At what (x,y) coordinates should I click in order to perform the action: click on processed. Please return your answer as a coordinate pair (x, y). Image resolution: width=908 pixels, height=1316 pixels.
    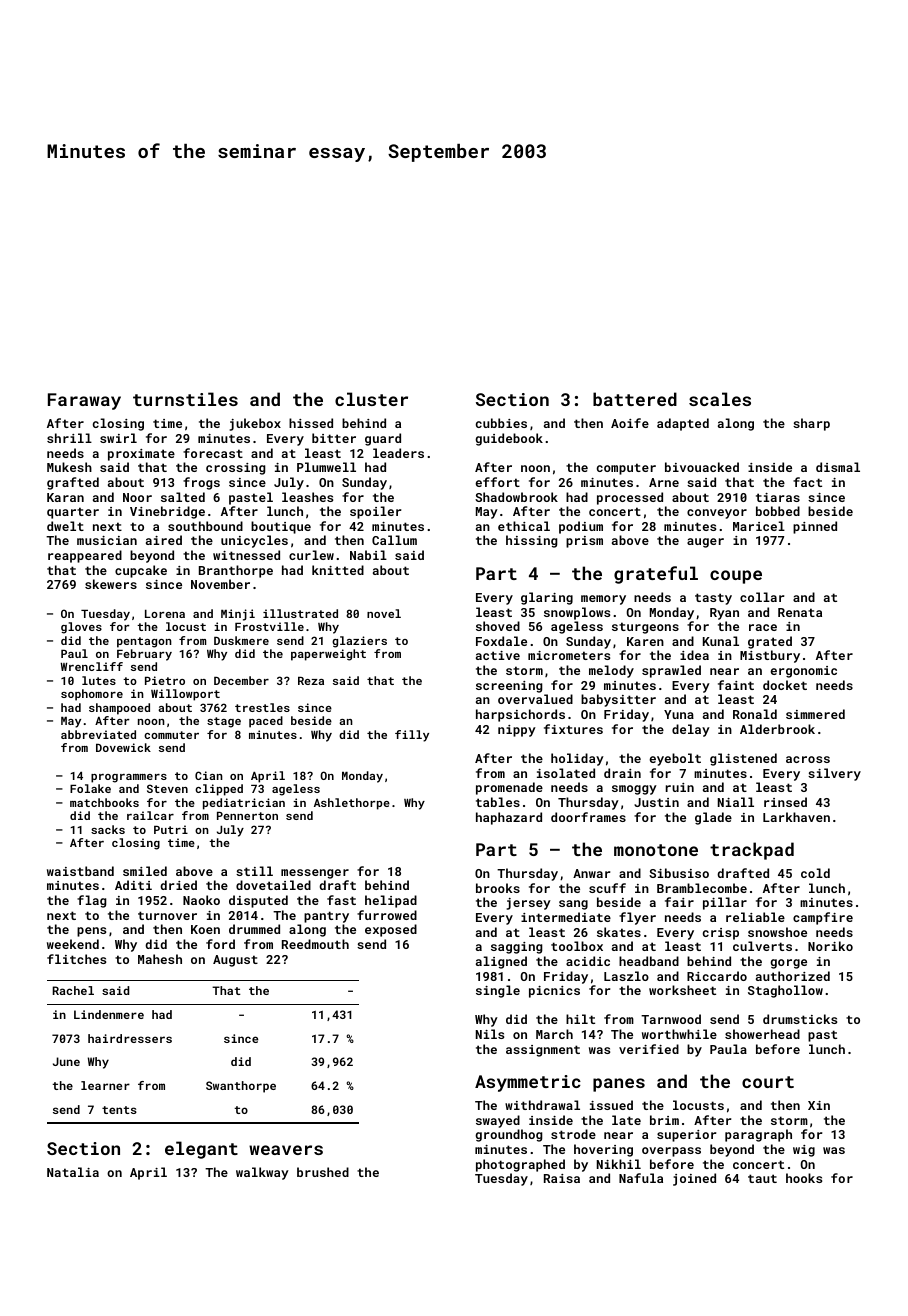
    Looking at the image, I should click on (630, 498).
